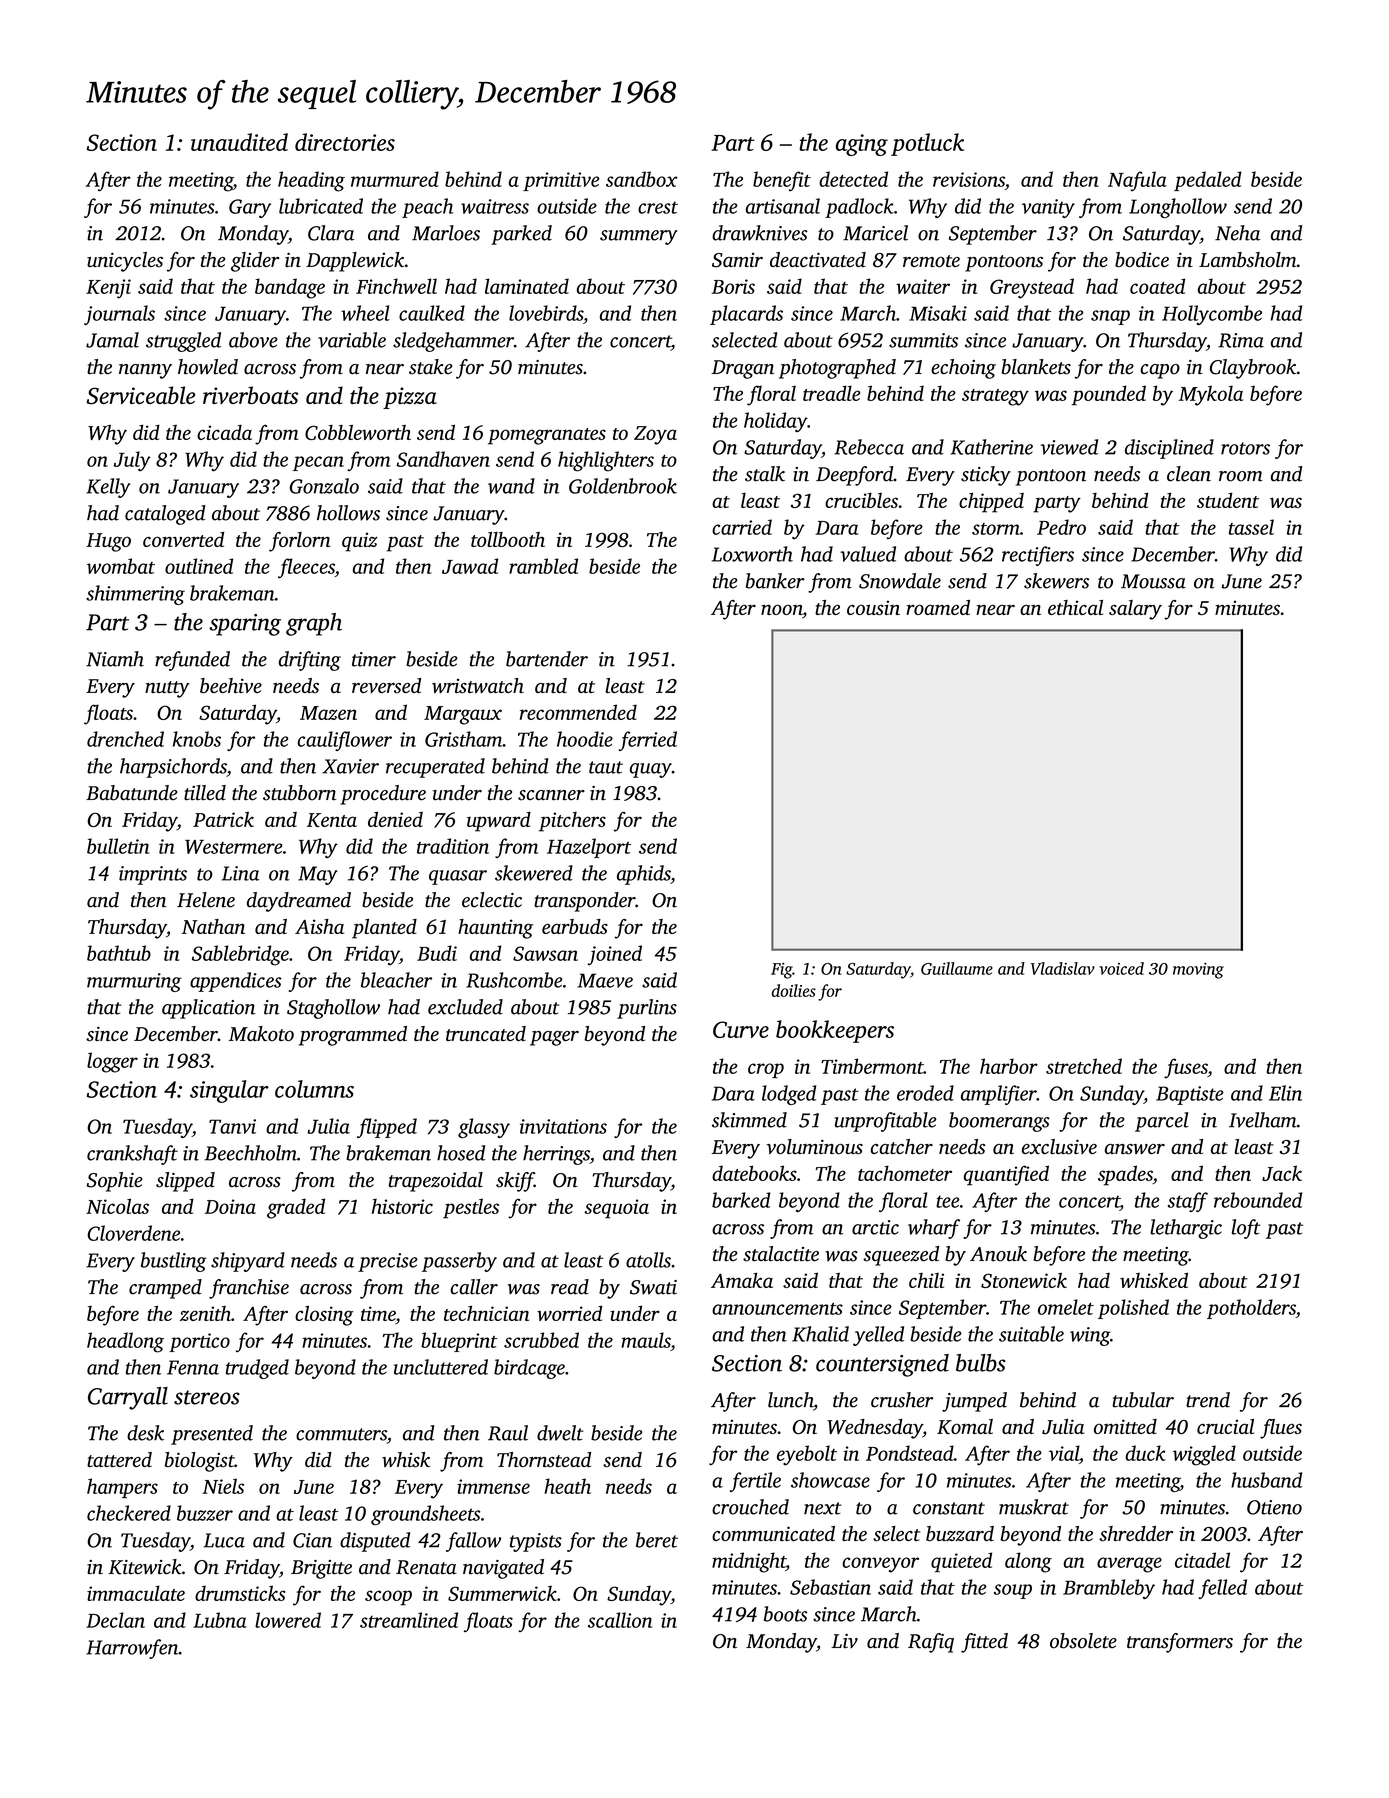  What do you see at coordinates (641, 179) in the document?
I see `sandbox` at bounding box center [641, 179].
